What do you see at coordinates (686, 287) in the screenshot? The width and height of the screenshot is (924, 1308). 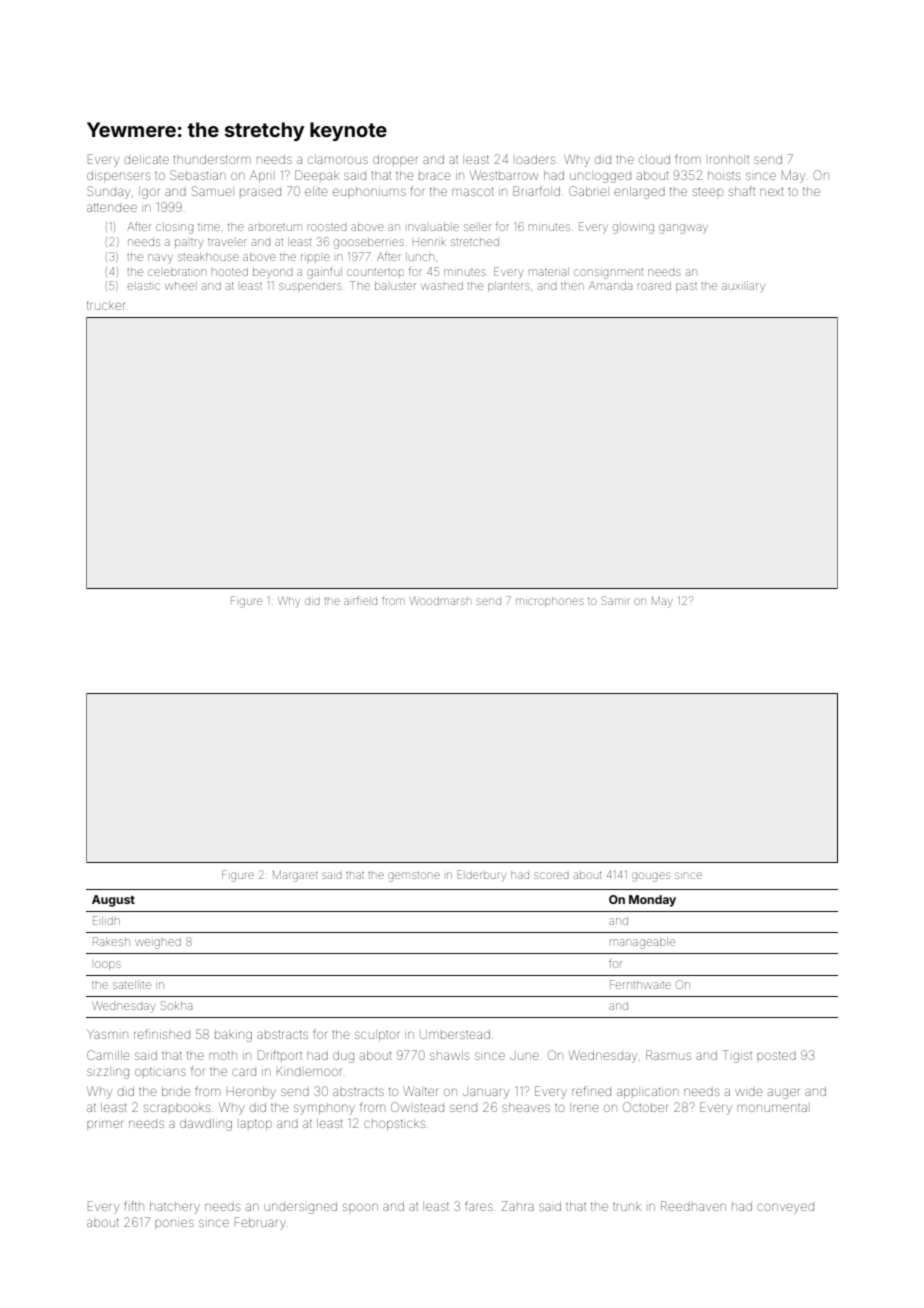 I see `past` at bounding box center [686, 287].
